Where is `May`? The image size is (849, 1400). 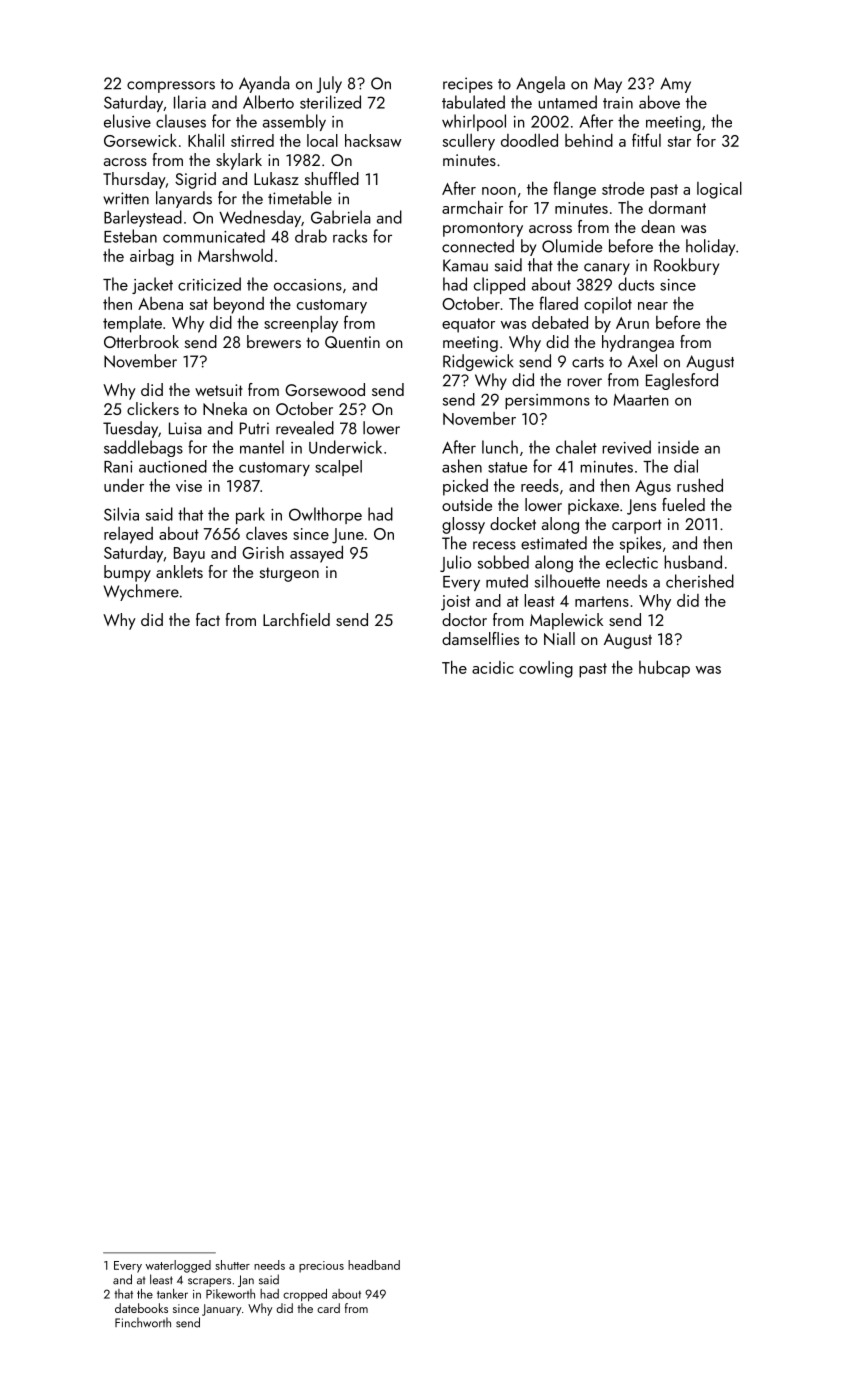
May is located at coordinates (608, 85).
